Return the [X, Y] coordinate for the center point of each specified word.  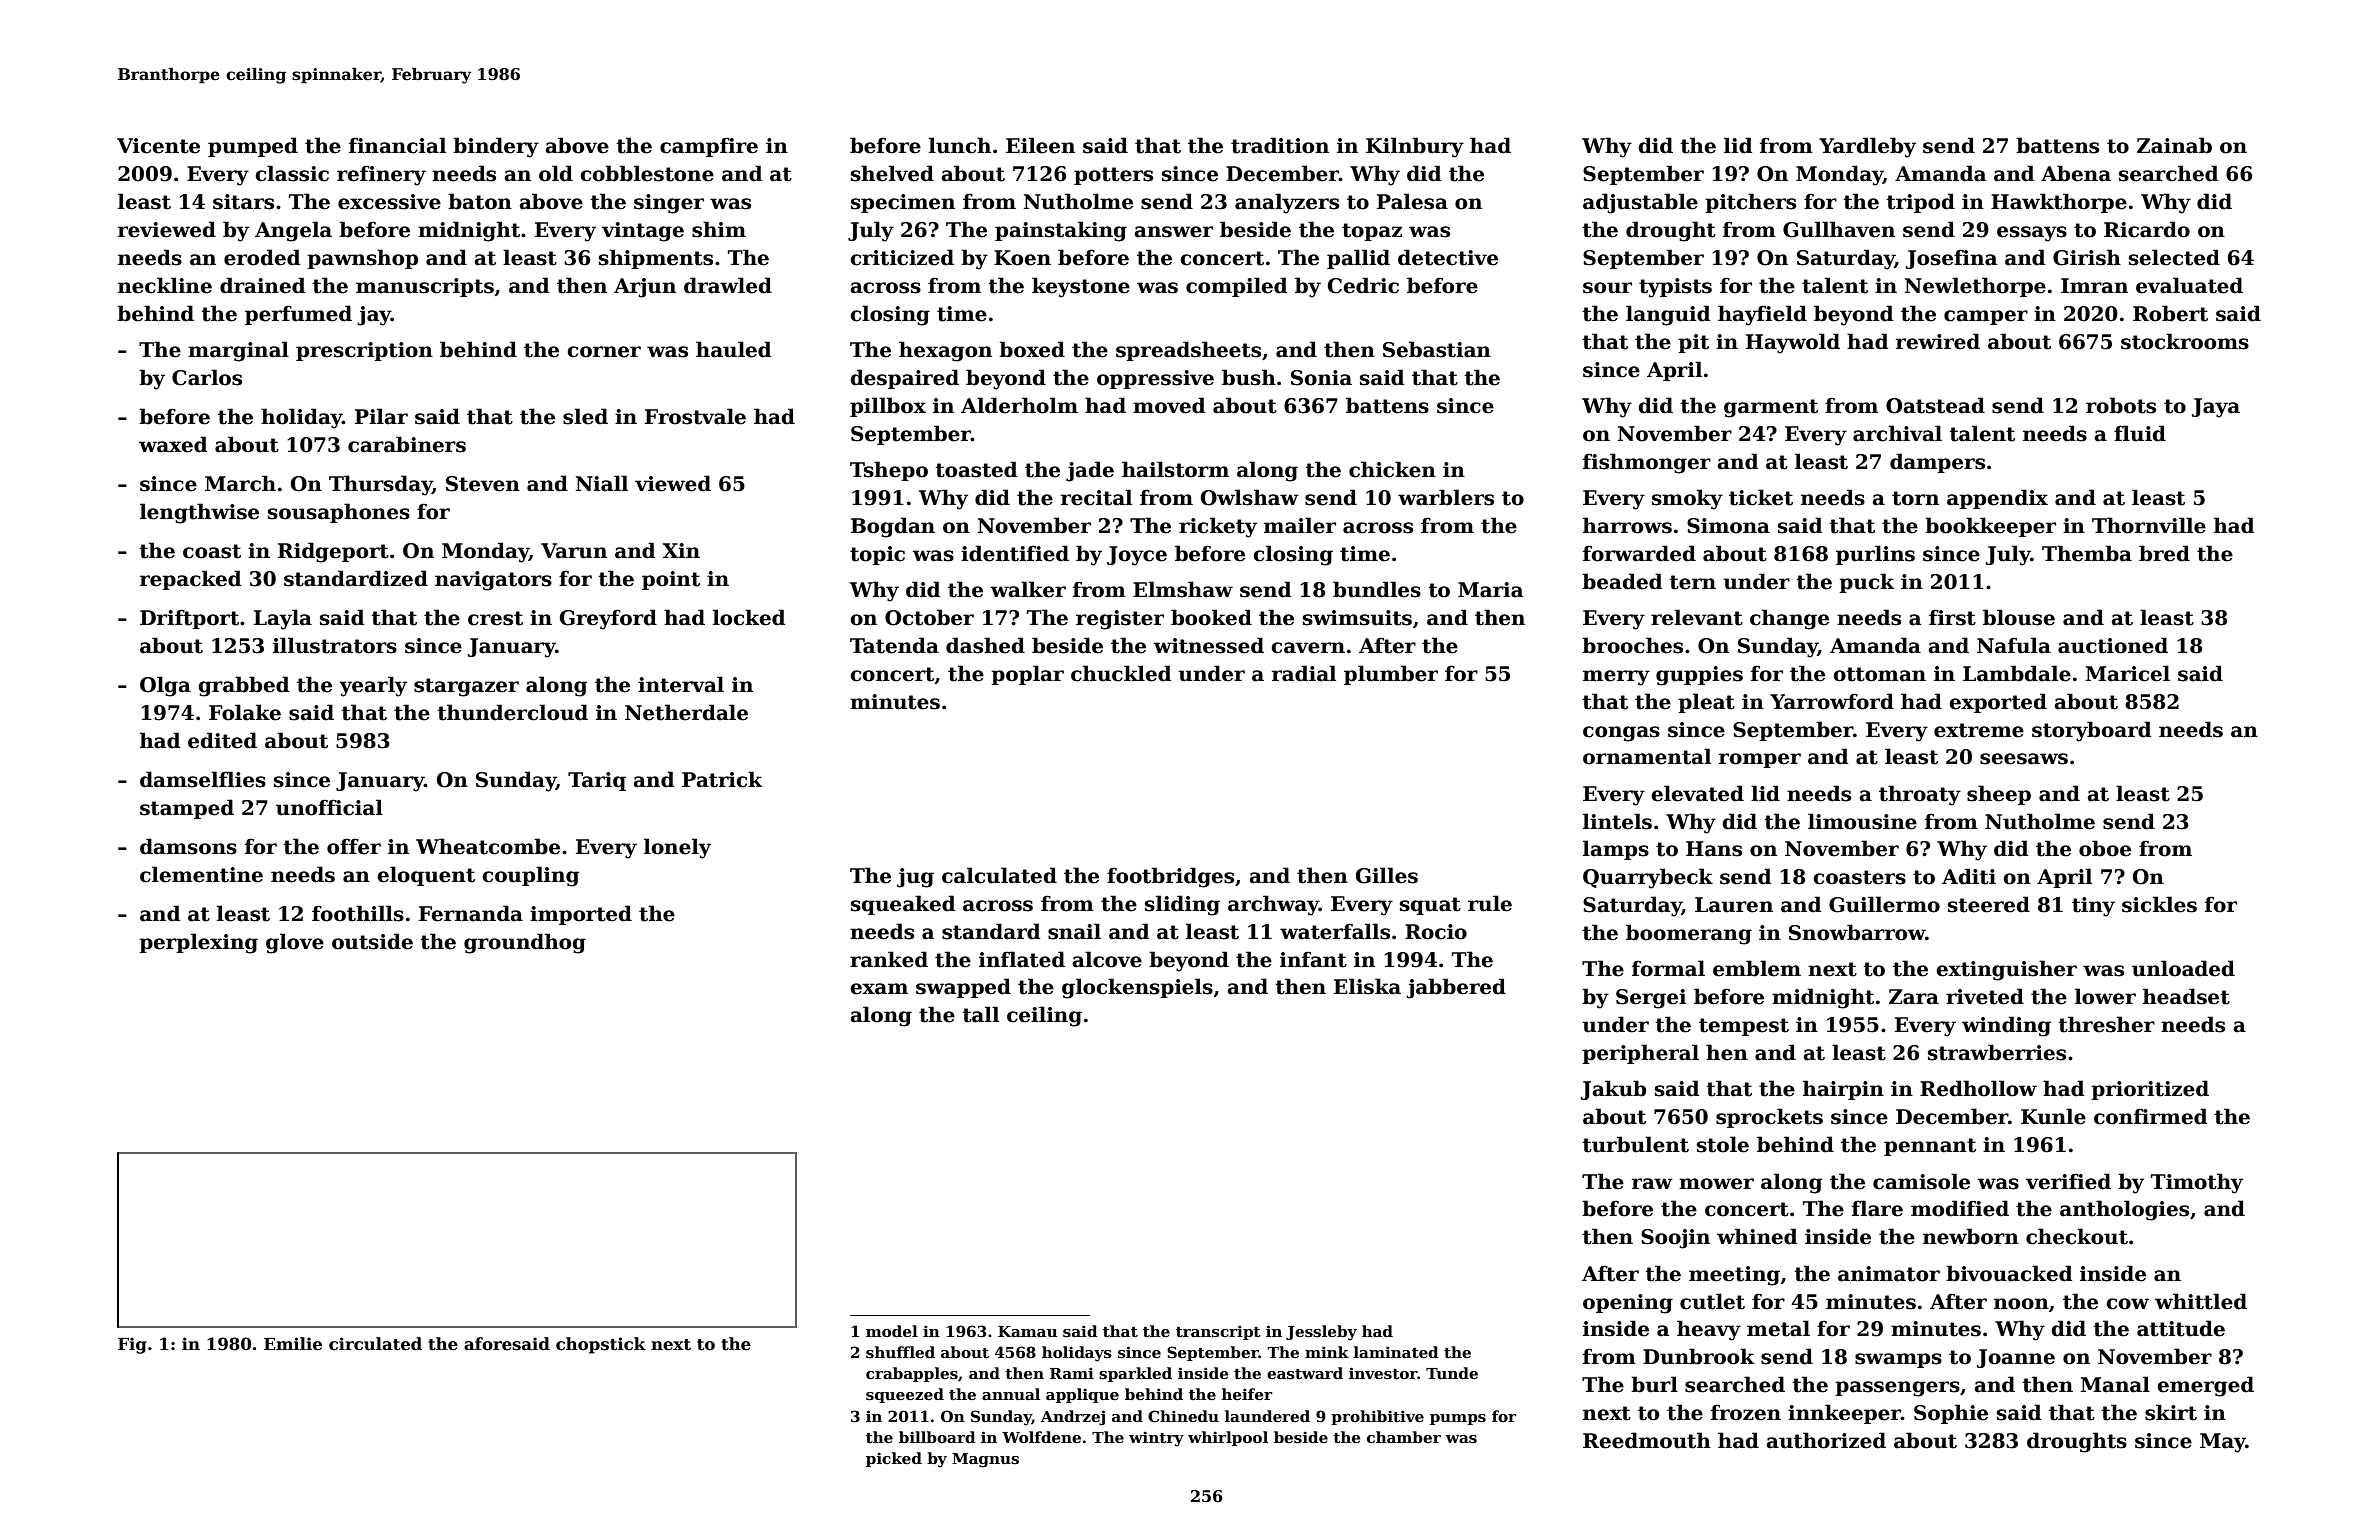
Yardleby [1867, 147]
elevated [1697, 793]
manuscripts [425, 287]
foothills [358, 913]
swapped [963, 988]
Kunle [2053, 1116]
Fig [132, 1345]
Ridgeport [333, 552]
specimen [903, 203]
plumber [1391, 675]
